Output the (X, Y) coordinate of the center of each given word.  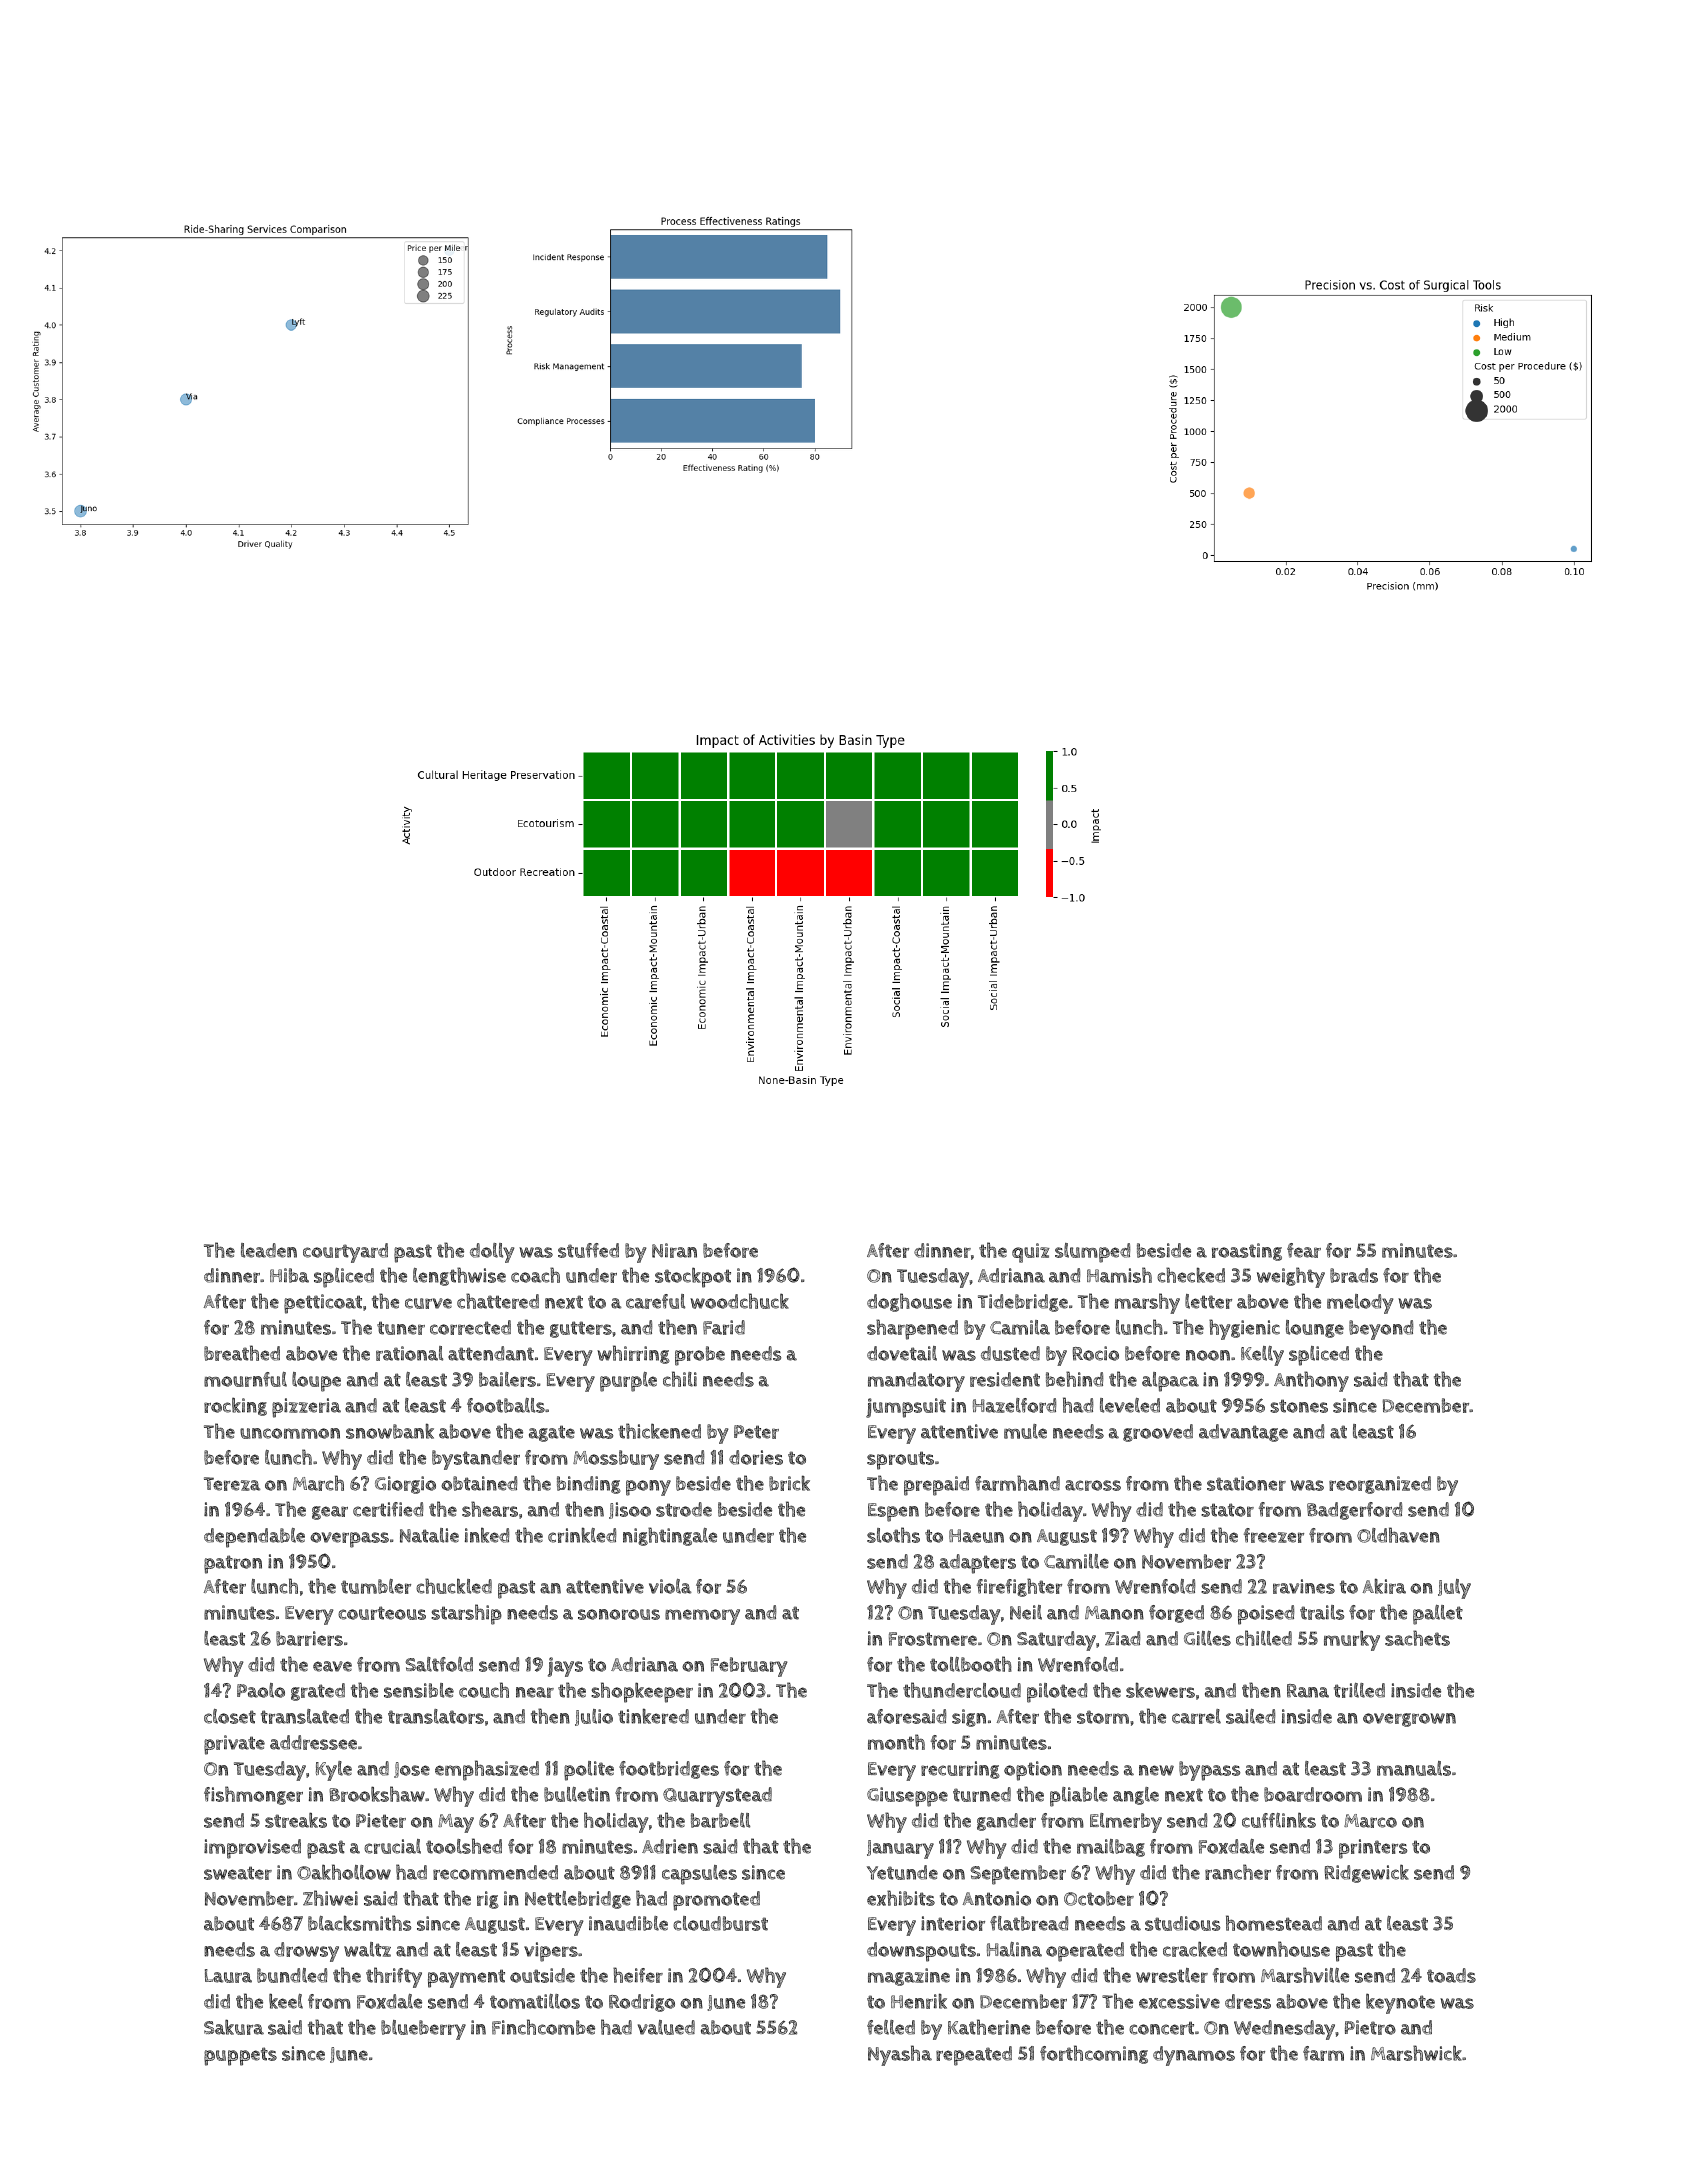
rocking (235, 1406)
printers (1373, 1849)
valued (666, 2027)
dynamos (1194, 2056)
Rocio (1095, 1353)
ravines (1304, 1586)
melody (1360, 1304)
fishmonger (253, 1795)
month (896, 1742)
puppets (240, 2056)
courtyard (345, 1253)
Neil (1026, 1612)
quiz (1031, 1253)
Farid (724, 1327)
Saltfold (439, 1664)
